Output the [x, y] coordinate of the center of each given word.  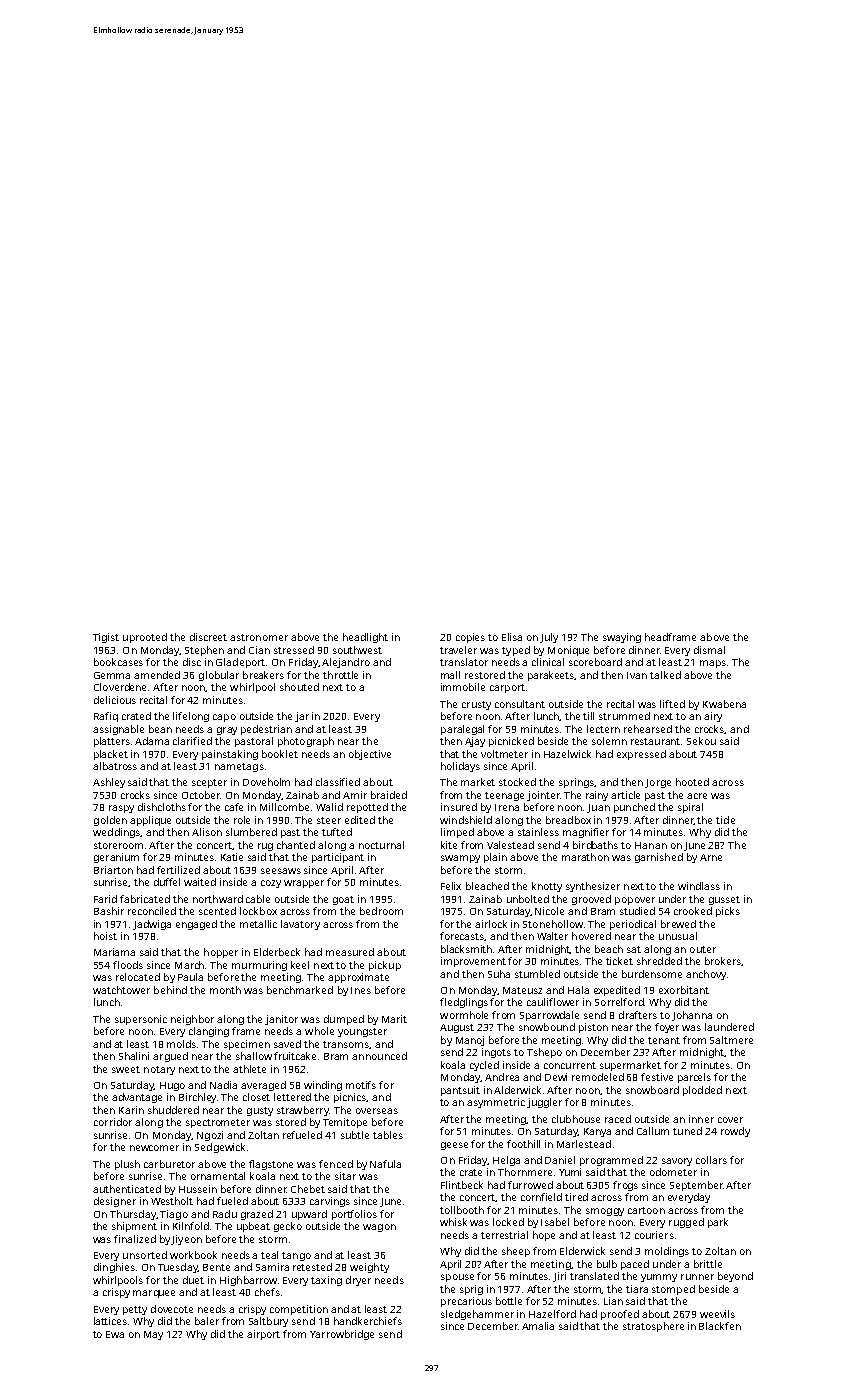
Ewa [115, 1334]
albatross [115, 766]
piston [593, 1028]
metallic [258, 924]
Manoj [470, 1041]
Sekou [701, 741]
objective [370, 755]
